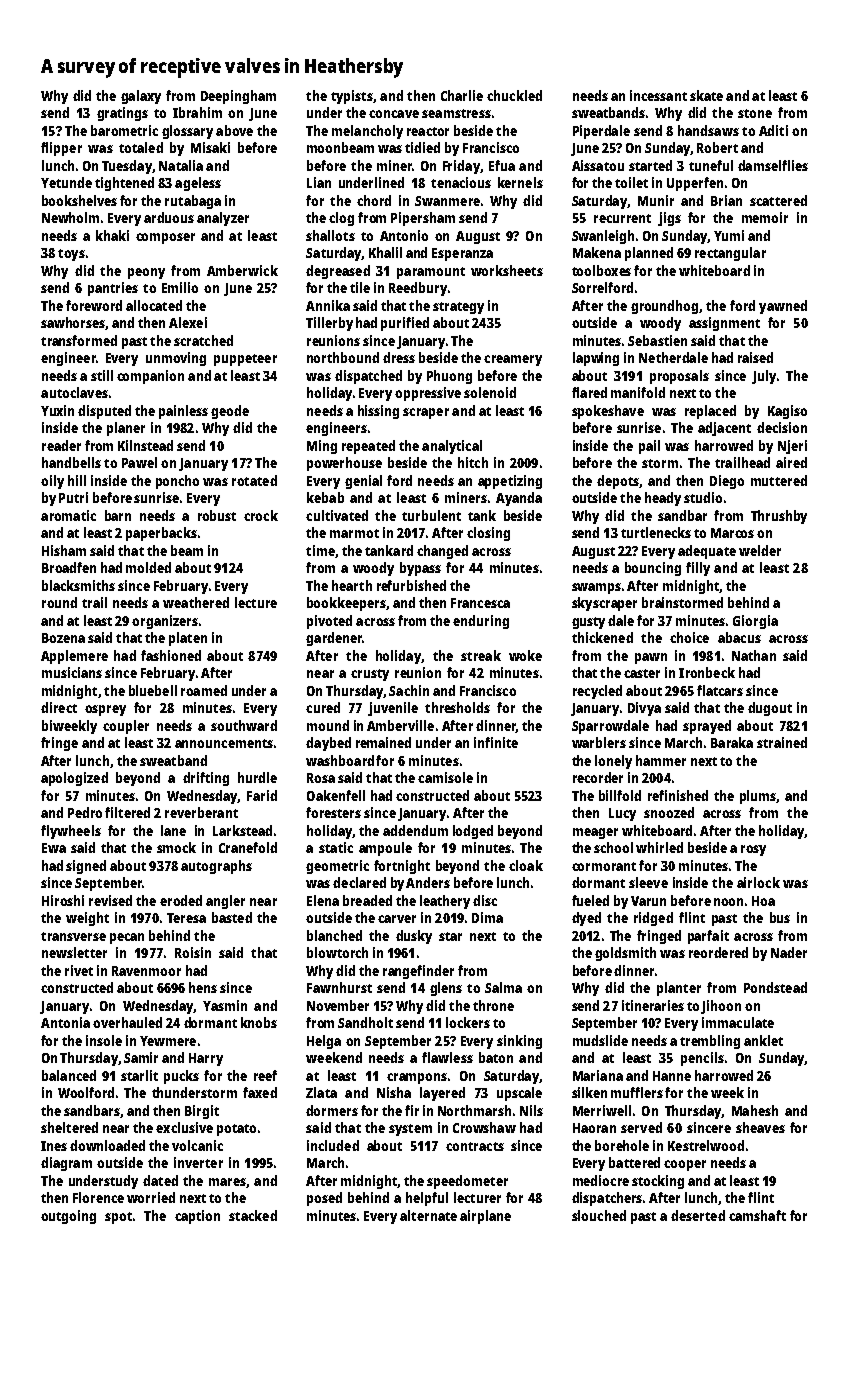 The image size is (849, 1400). Describe the element at coordinates (658, 95) in the screenshot. I see `incessant` at that location.
